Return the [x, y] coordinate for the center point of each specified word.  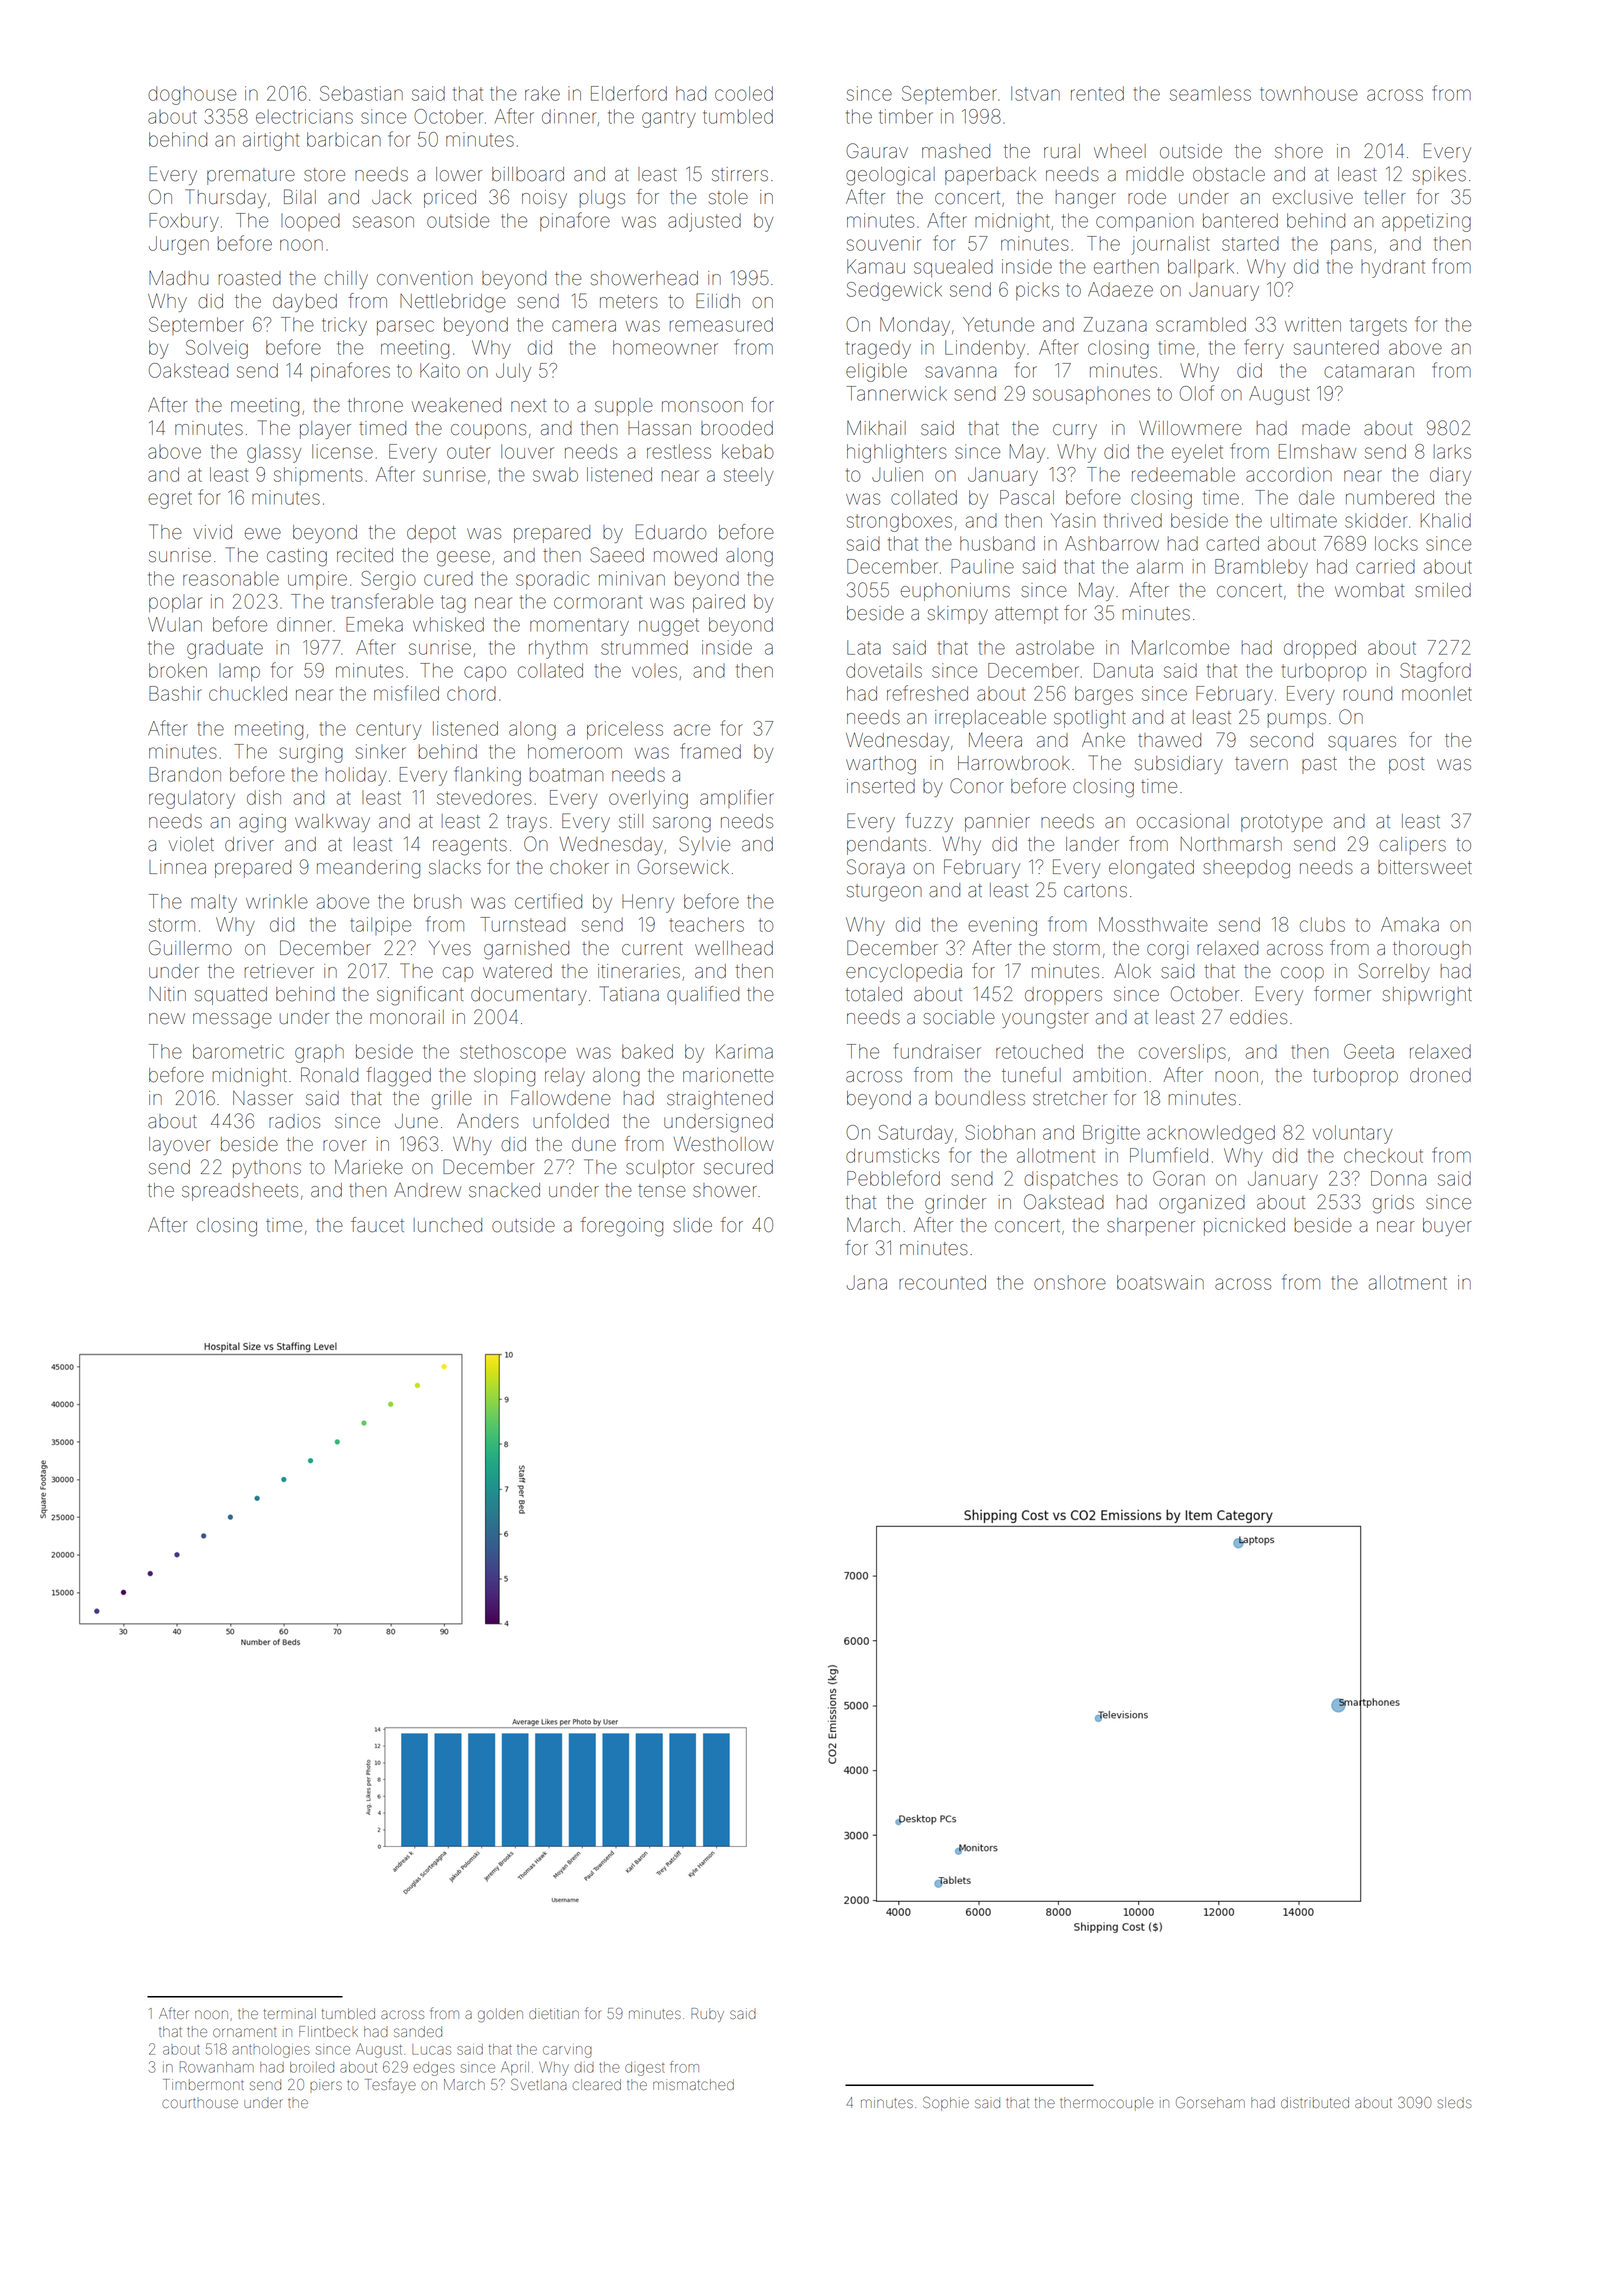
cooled [744, 93]
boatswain [1160, 1282]
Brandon [185, 774]
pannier [997, 823]
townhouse [1309, 93]
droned [1440, 1075]
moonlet [1437, 693]
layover [180, 1146]
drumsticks [892, 1155]
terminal [290, 2013]
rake [542, 93]
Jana [867, 1282]
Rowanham [217, 2067]
